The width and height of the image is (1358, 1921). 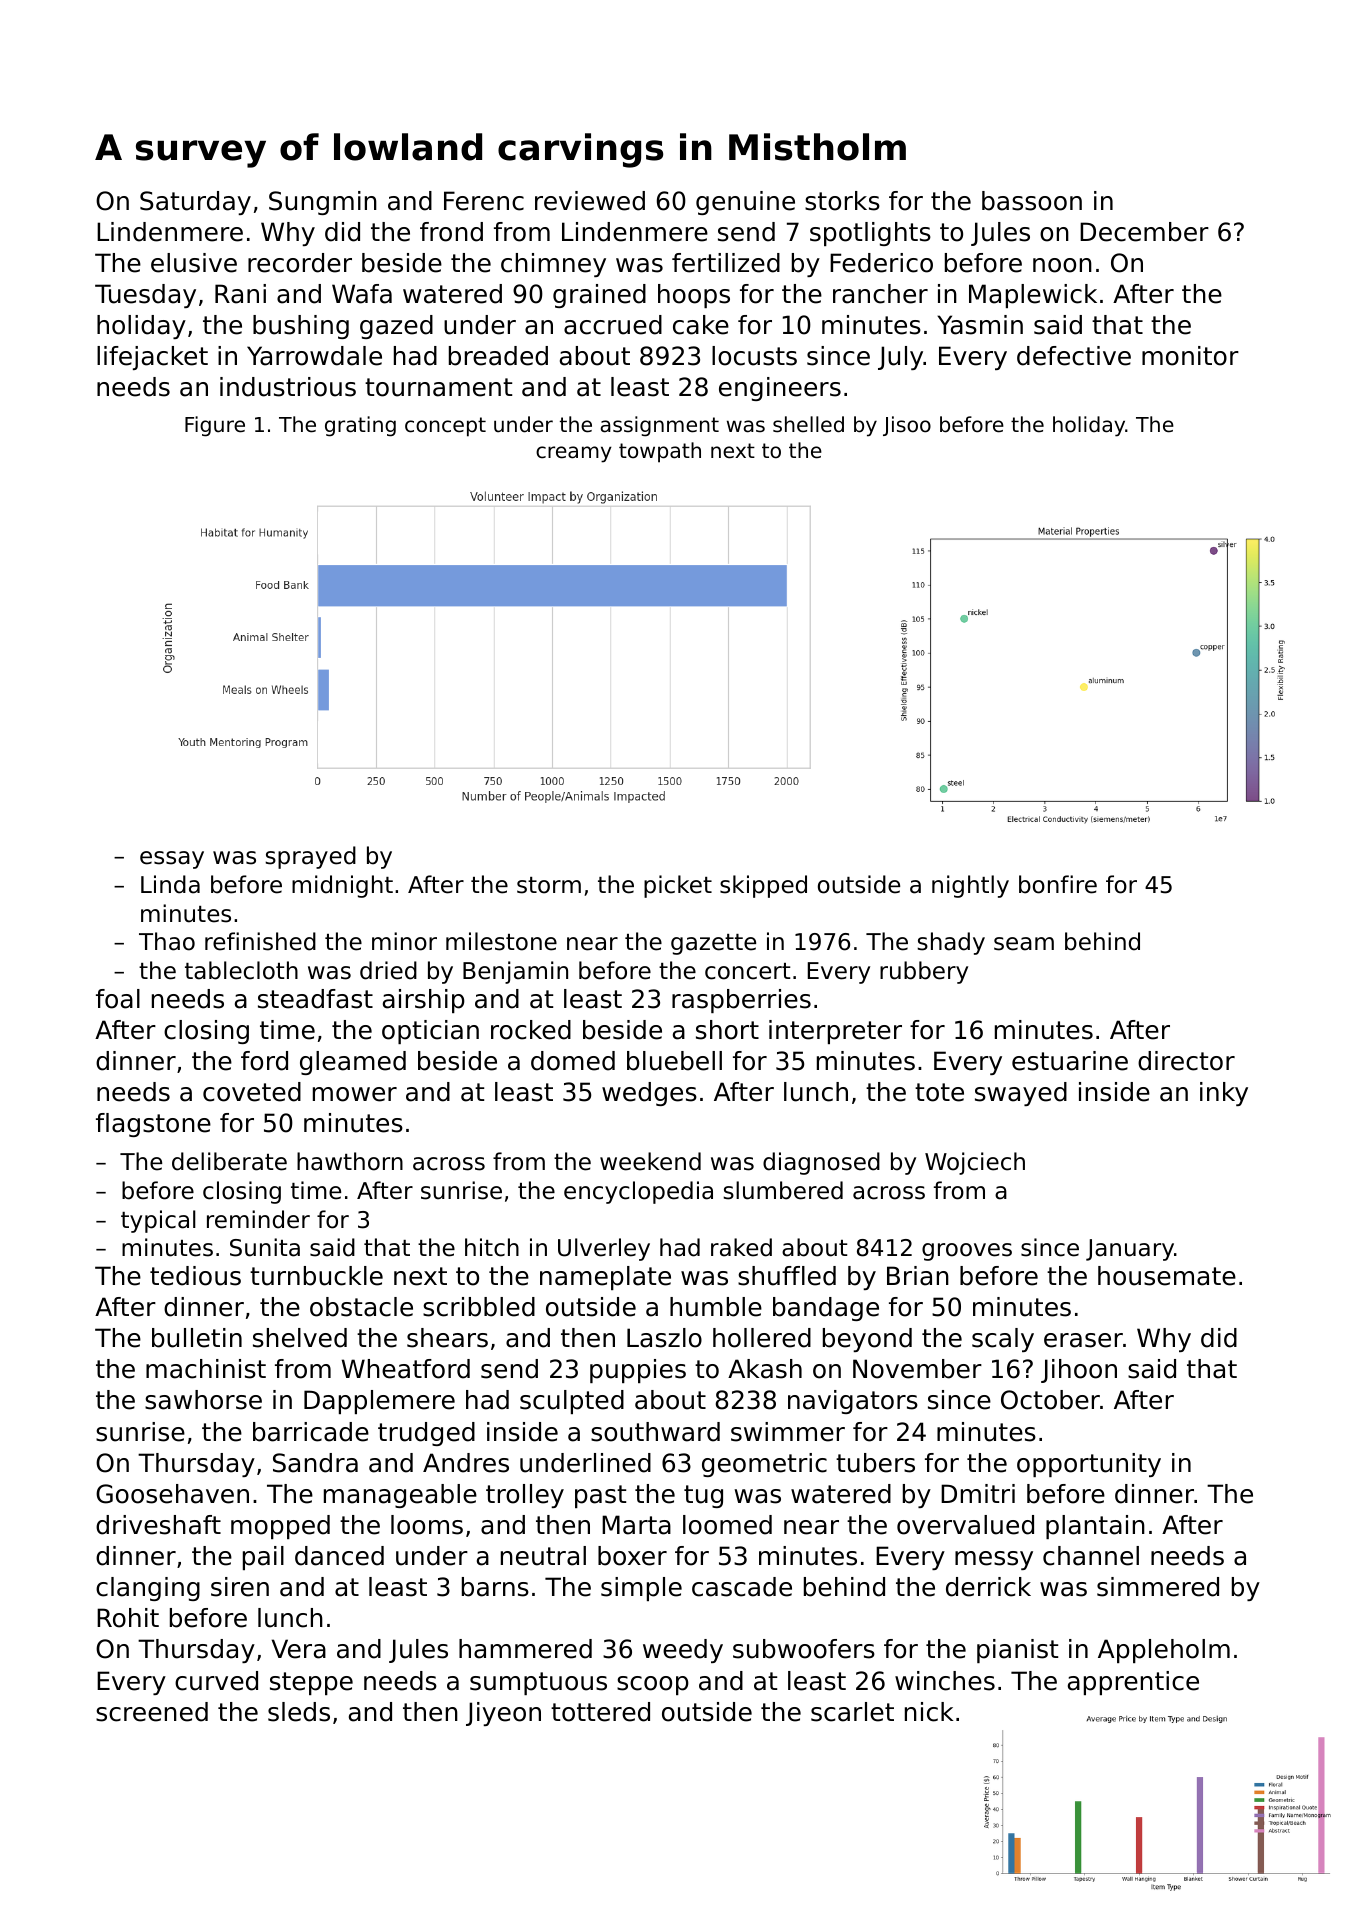 I want to click on defective, so click(x=1074, y=356).
